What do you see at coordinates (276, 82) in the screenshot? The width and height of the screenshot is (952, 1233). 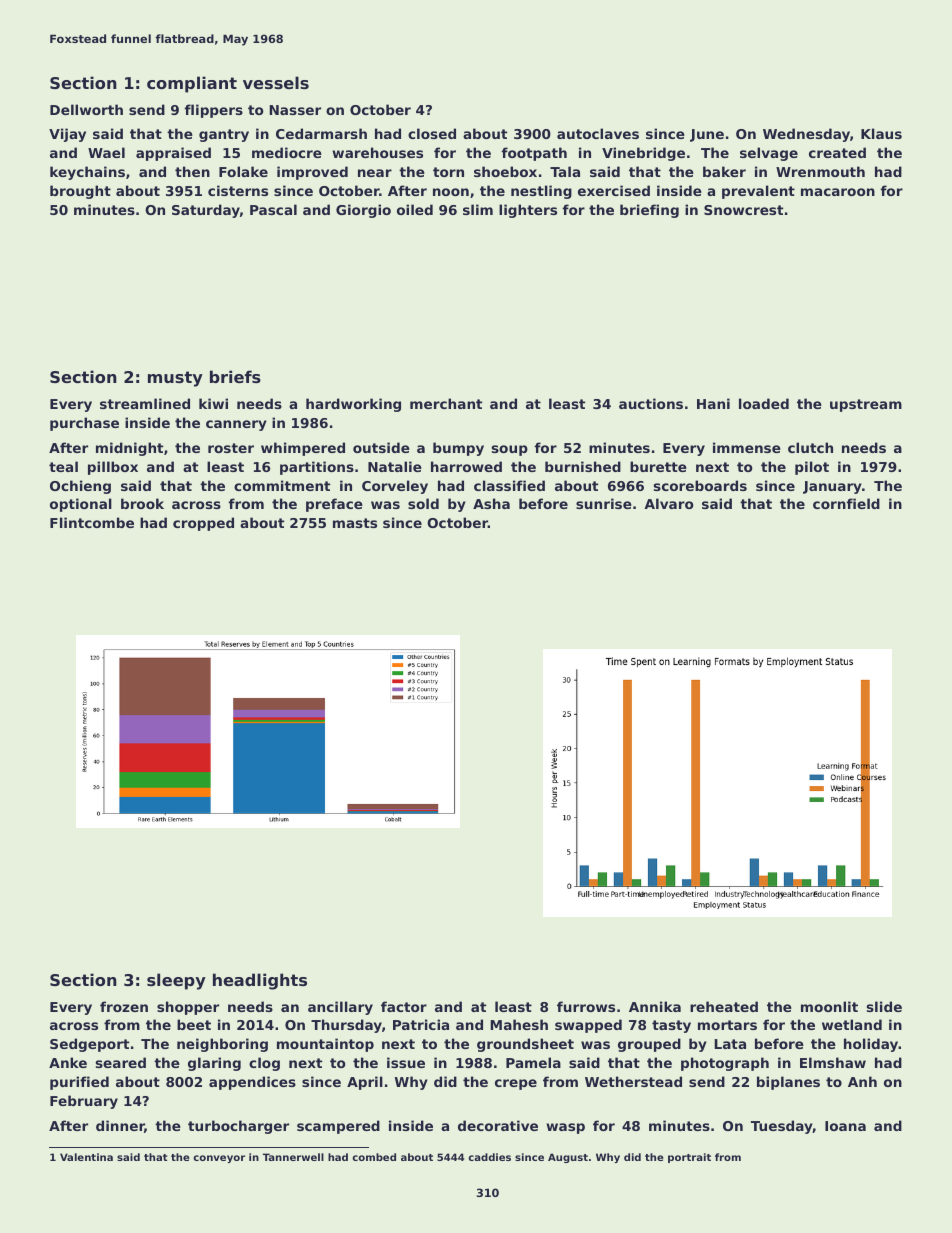 I see `vessels` at bounding box center [276, 82].
